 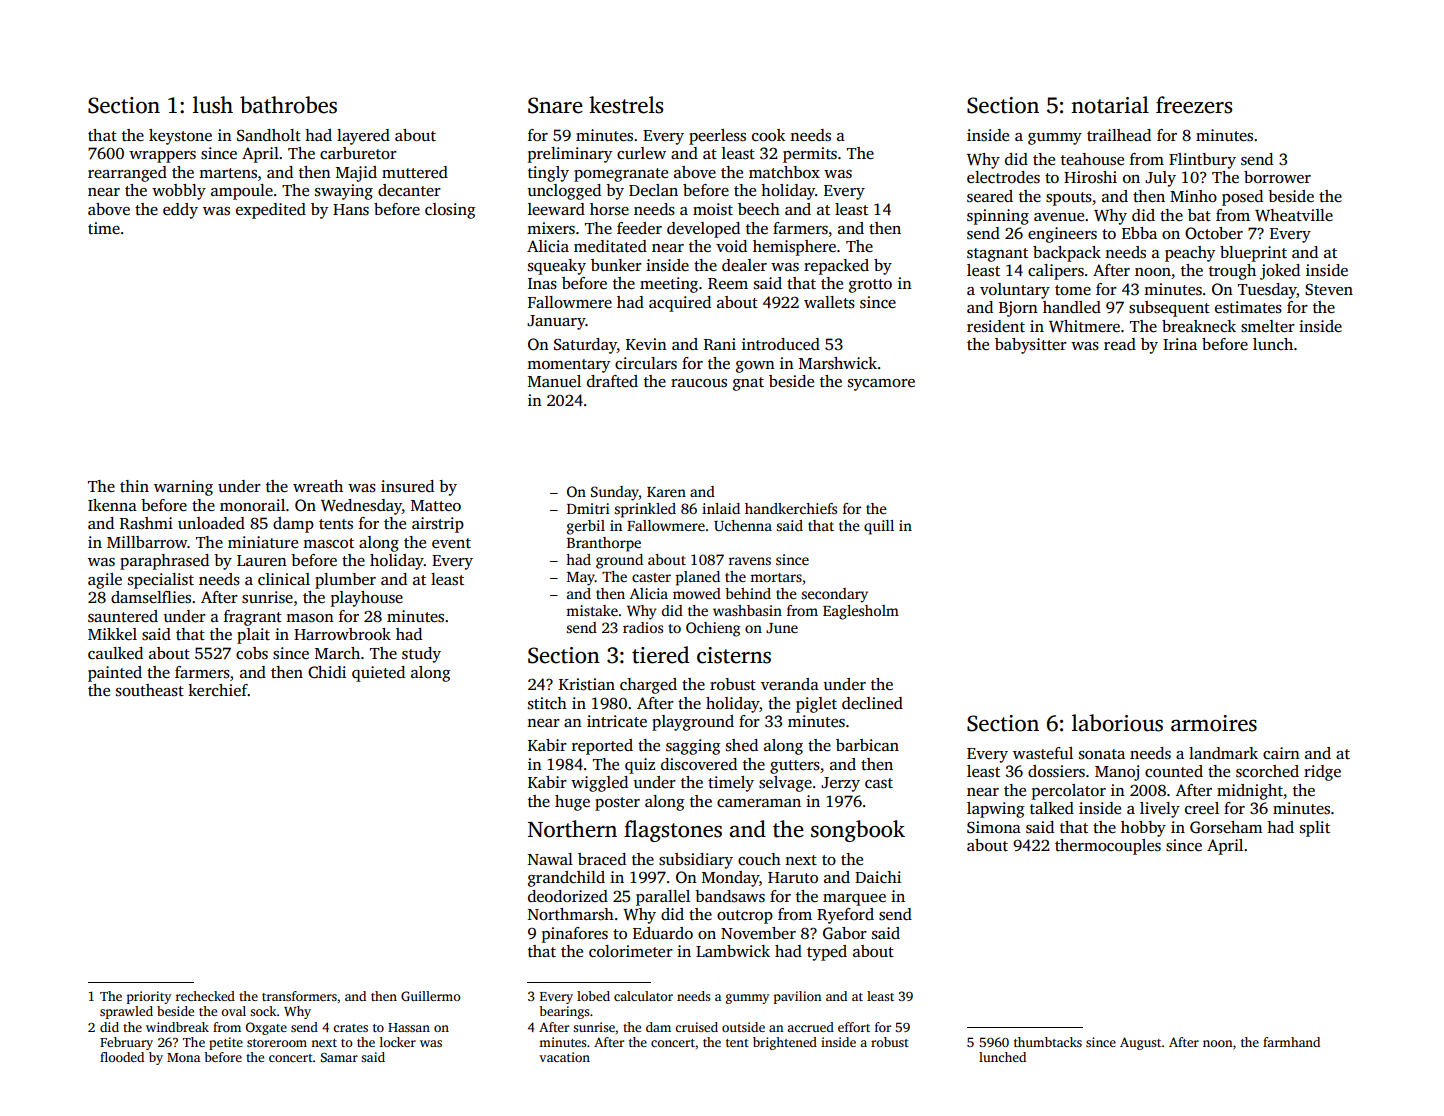 I want to click on Gorseham, so click(x=1226, y=827).
